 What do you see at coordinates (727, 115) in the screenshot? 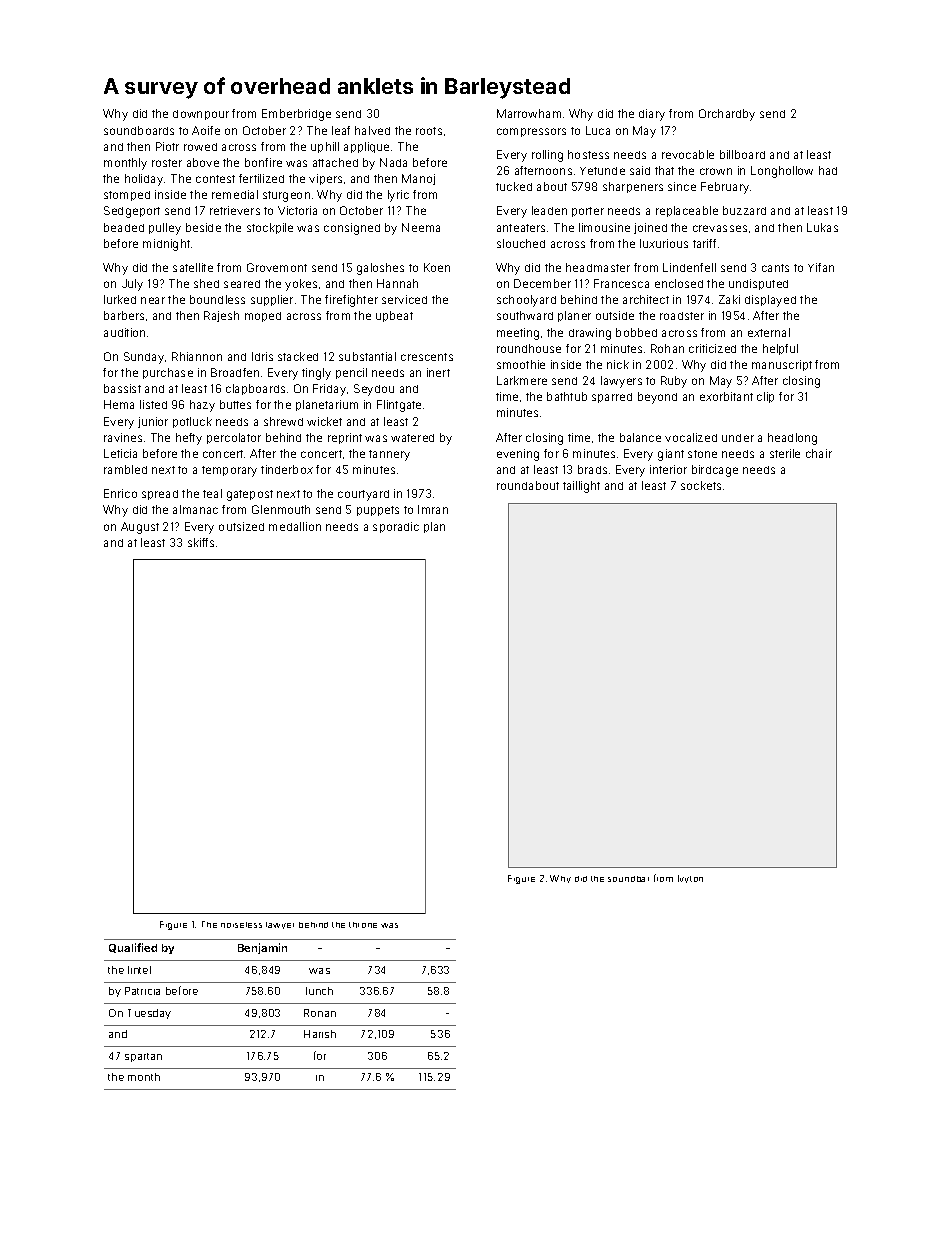
I see `Orchardby` at bounding box center [727, 115].
